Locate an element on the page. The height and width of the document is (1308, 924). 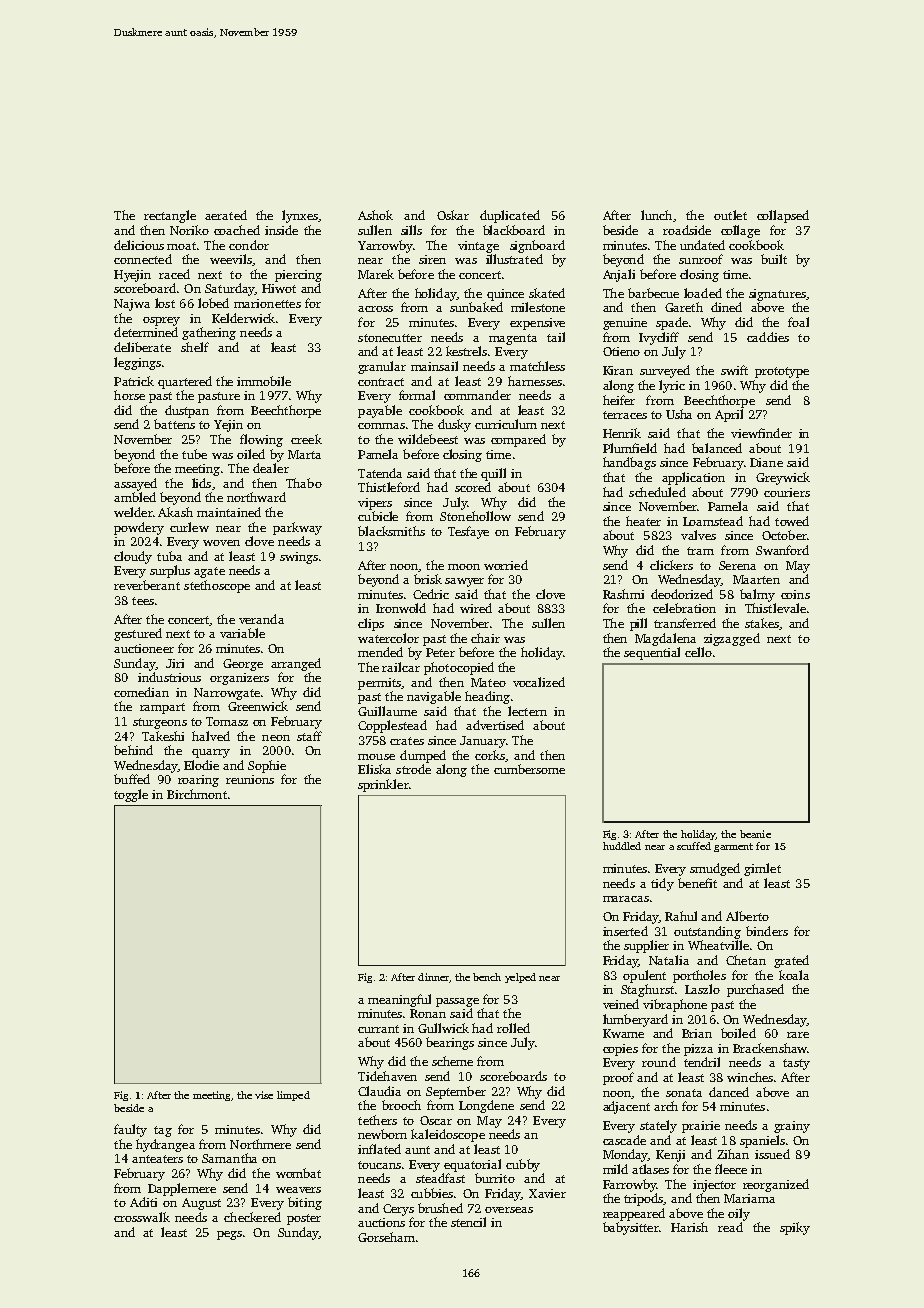
huddled is located at coordinates (622, 846).
